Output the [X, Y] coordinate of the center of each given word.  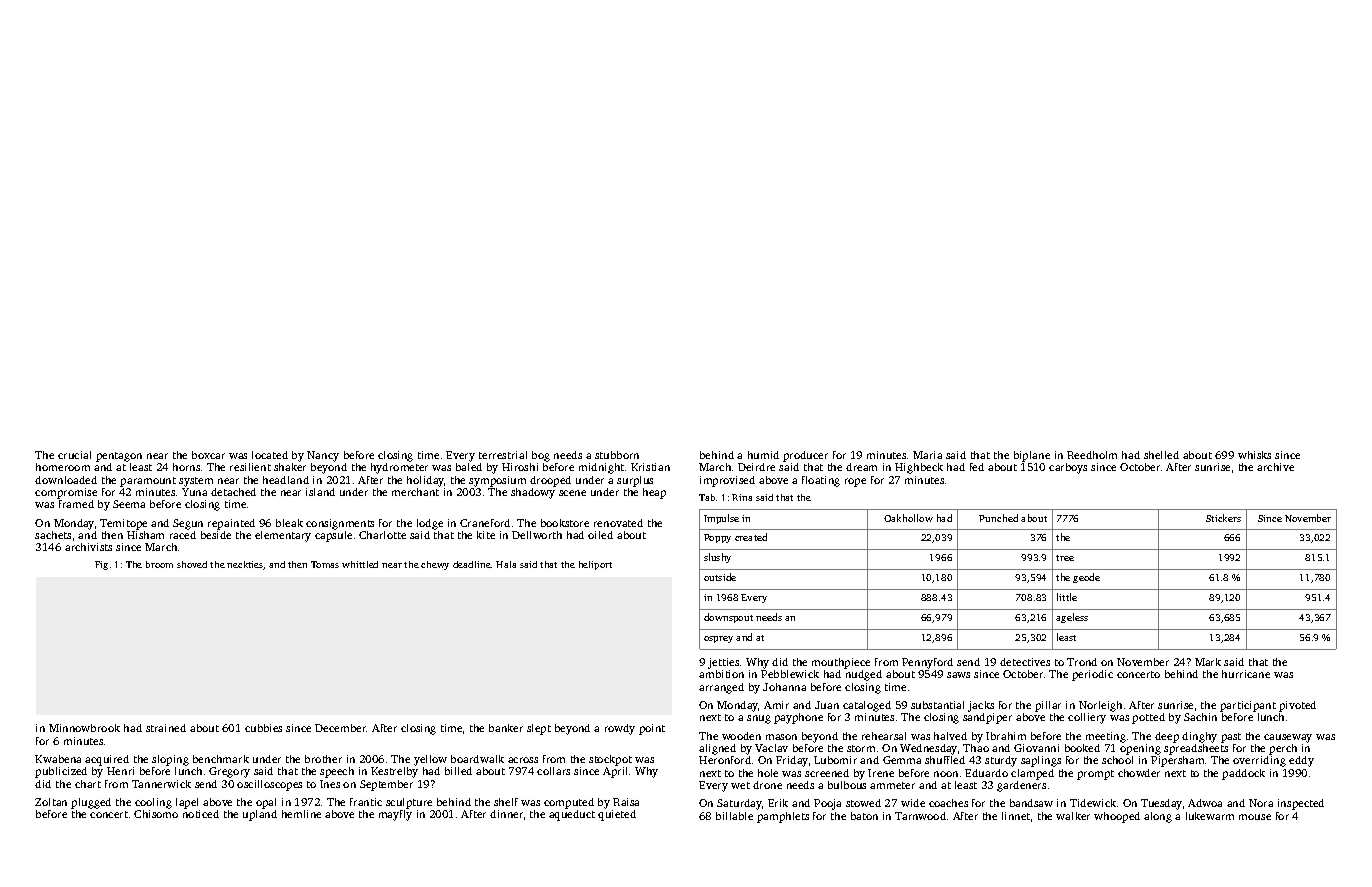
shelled [1161, 455]
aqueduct [572, 815]
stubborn [617, 455]
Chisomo [156, 814]
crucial [74, 455]
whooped [1117, 817]
